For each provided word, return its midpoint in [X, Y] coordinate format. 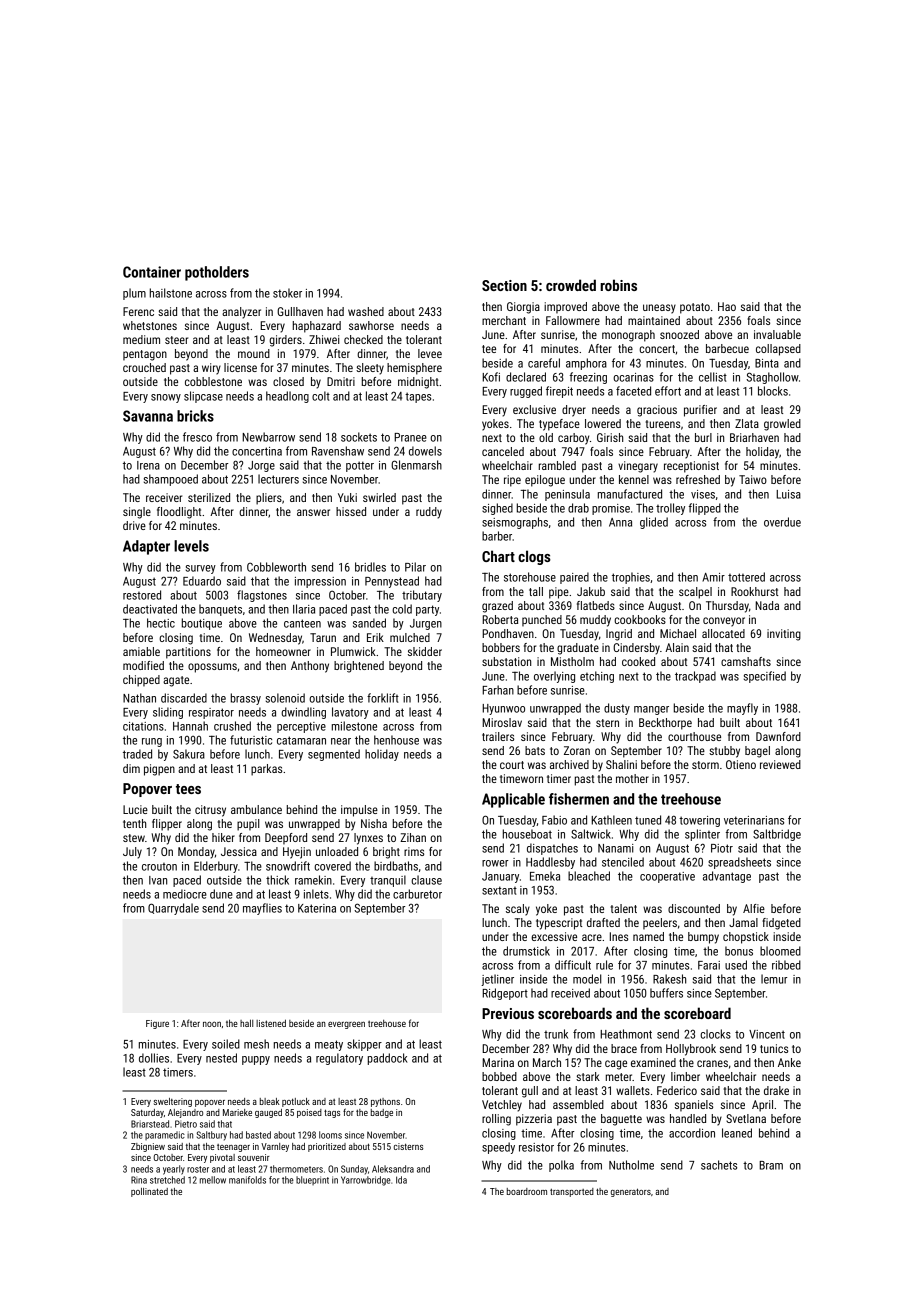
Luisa [788, 494]
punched [542, 621]
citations [143, 726]
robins [618, 285]
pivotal [222, 1158]
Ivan [158, 880]
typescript [559, 924]
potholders [217, 273]
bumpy [703, 938]
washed [366, 311]
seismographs [515, 523]
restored [142, 595]
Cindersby [636, 649]
